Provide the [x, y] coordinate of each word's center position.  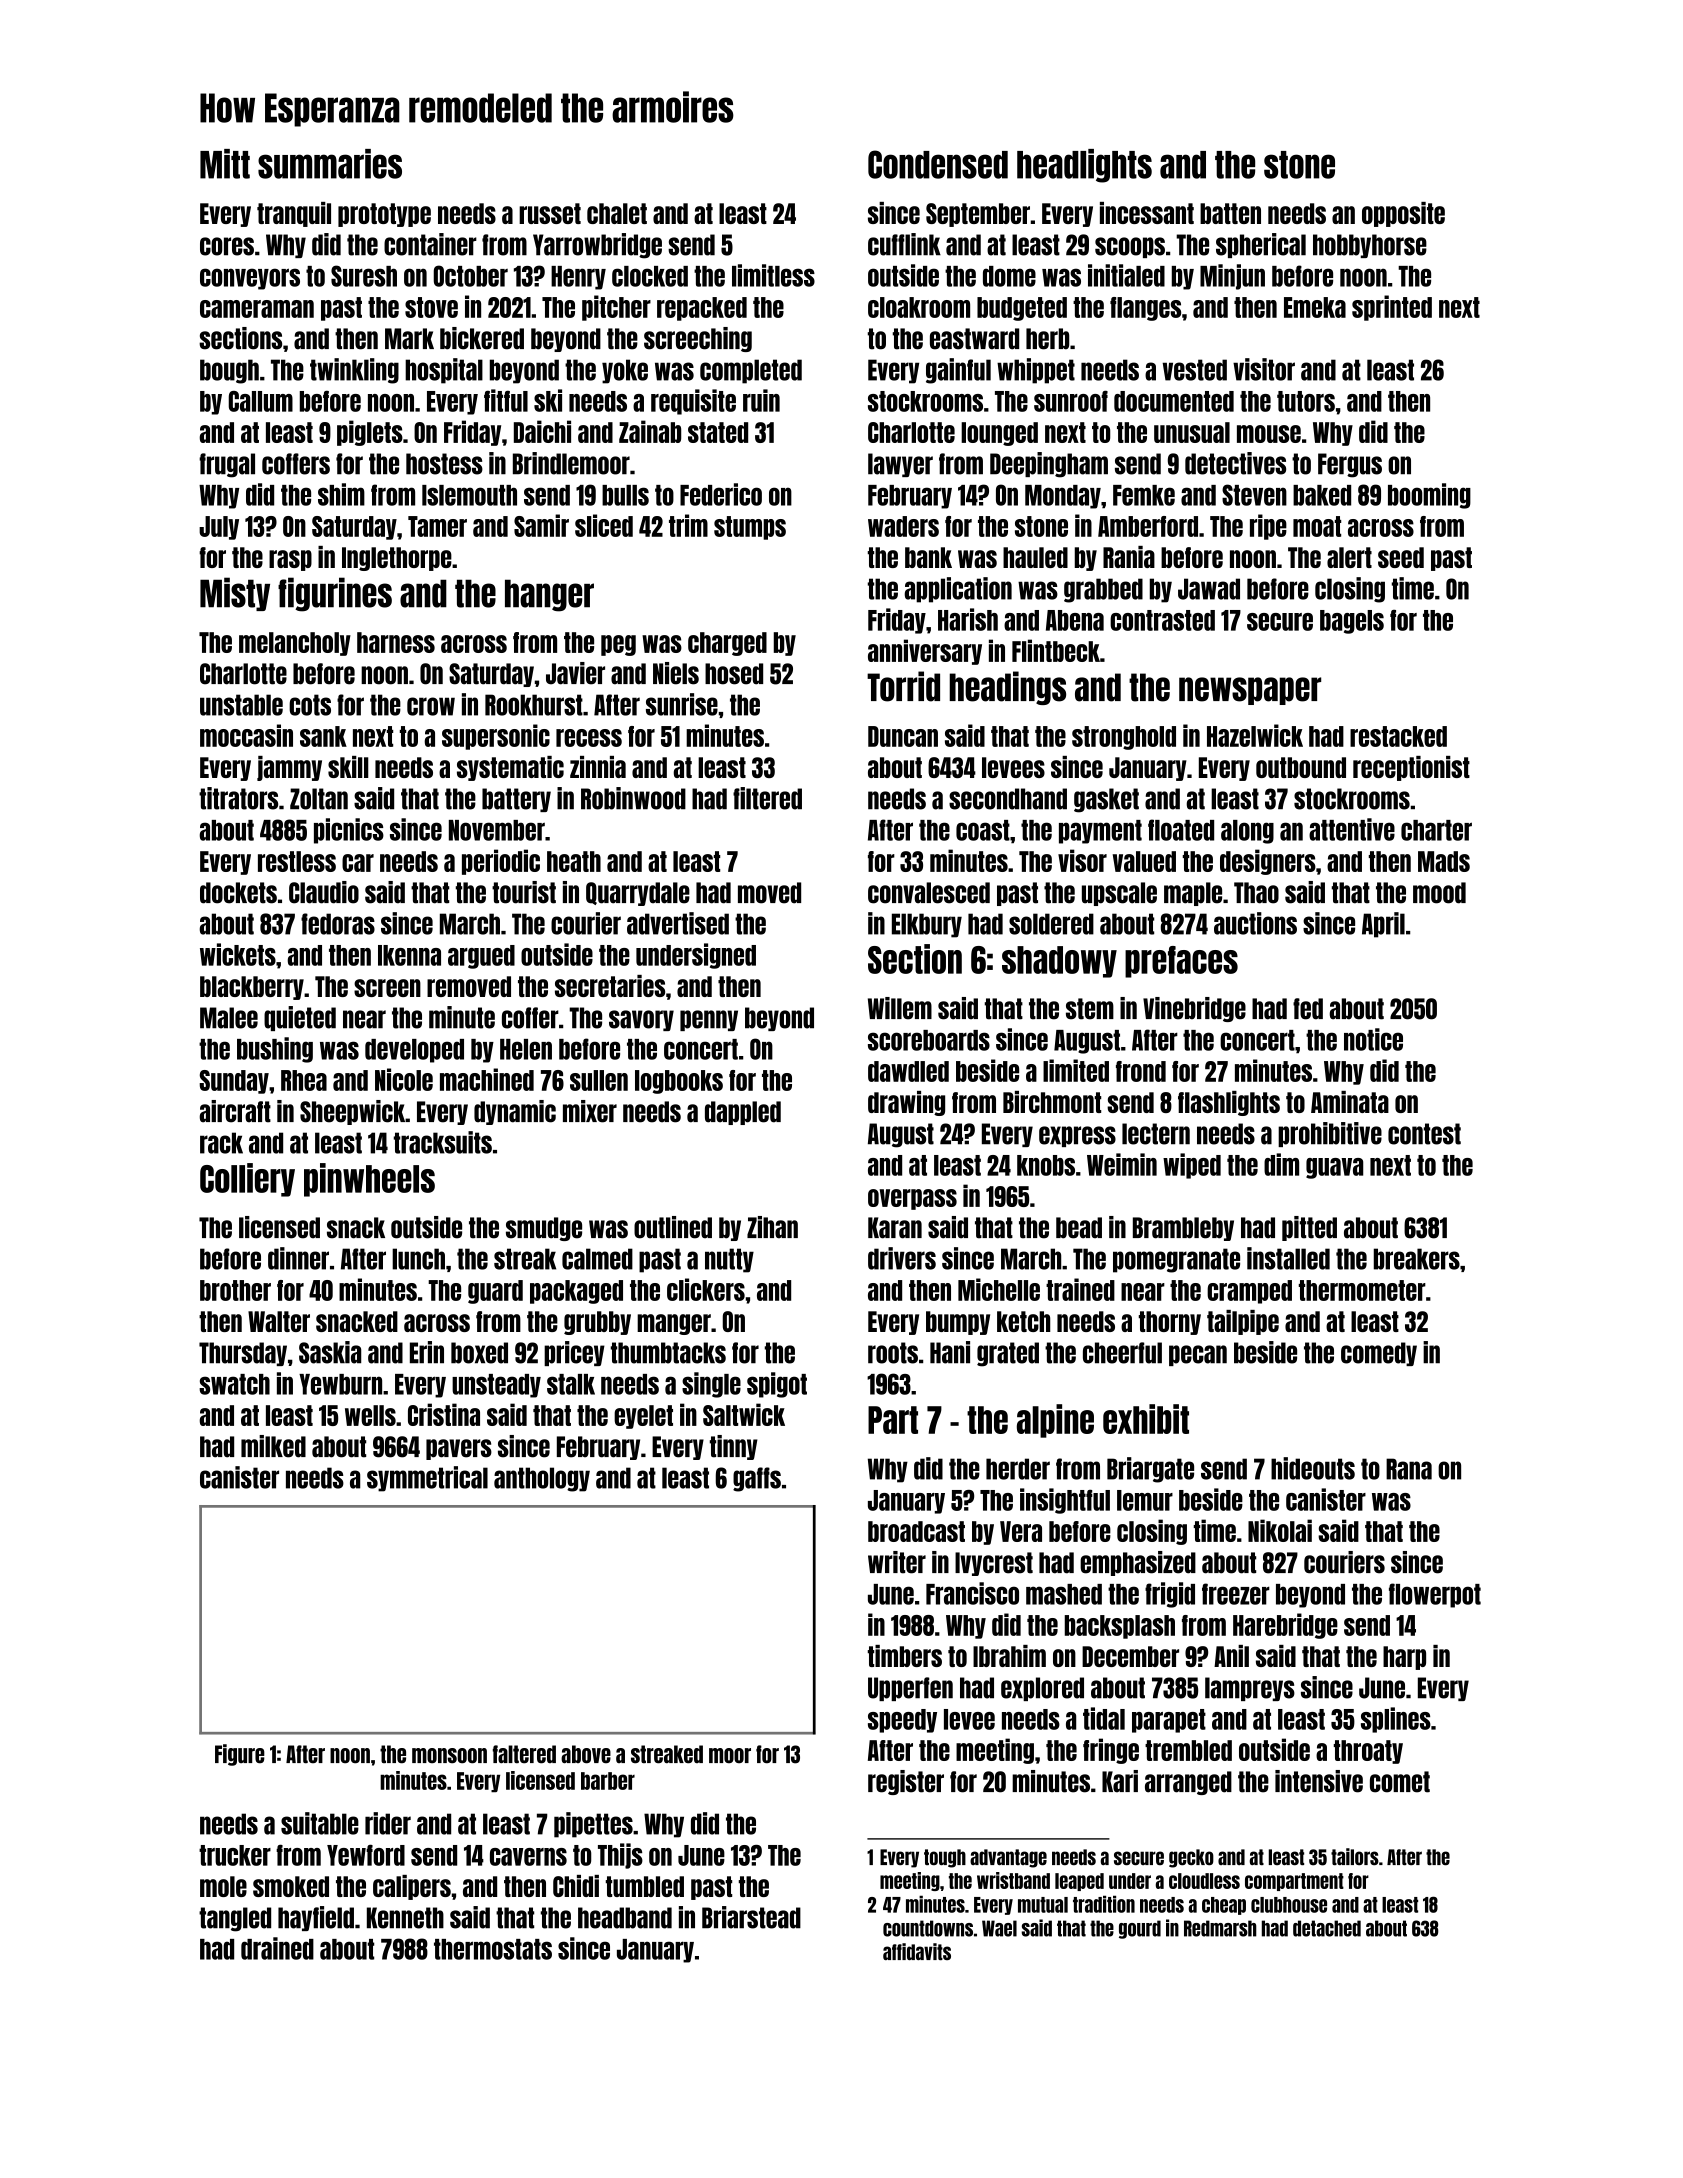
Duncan [903, 736]
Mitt [225, 164]
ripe [1268, 527]
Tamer [437, 526]
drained [277, 1948]
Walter [279, 1321]
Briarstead [751, 1917]
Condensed [938, 164]
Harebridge [1285, 1626]
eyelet [643, 1417]
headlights [1084, 166]
